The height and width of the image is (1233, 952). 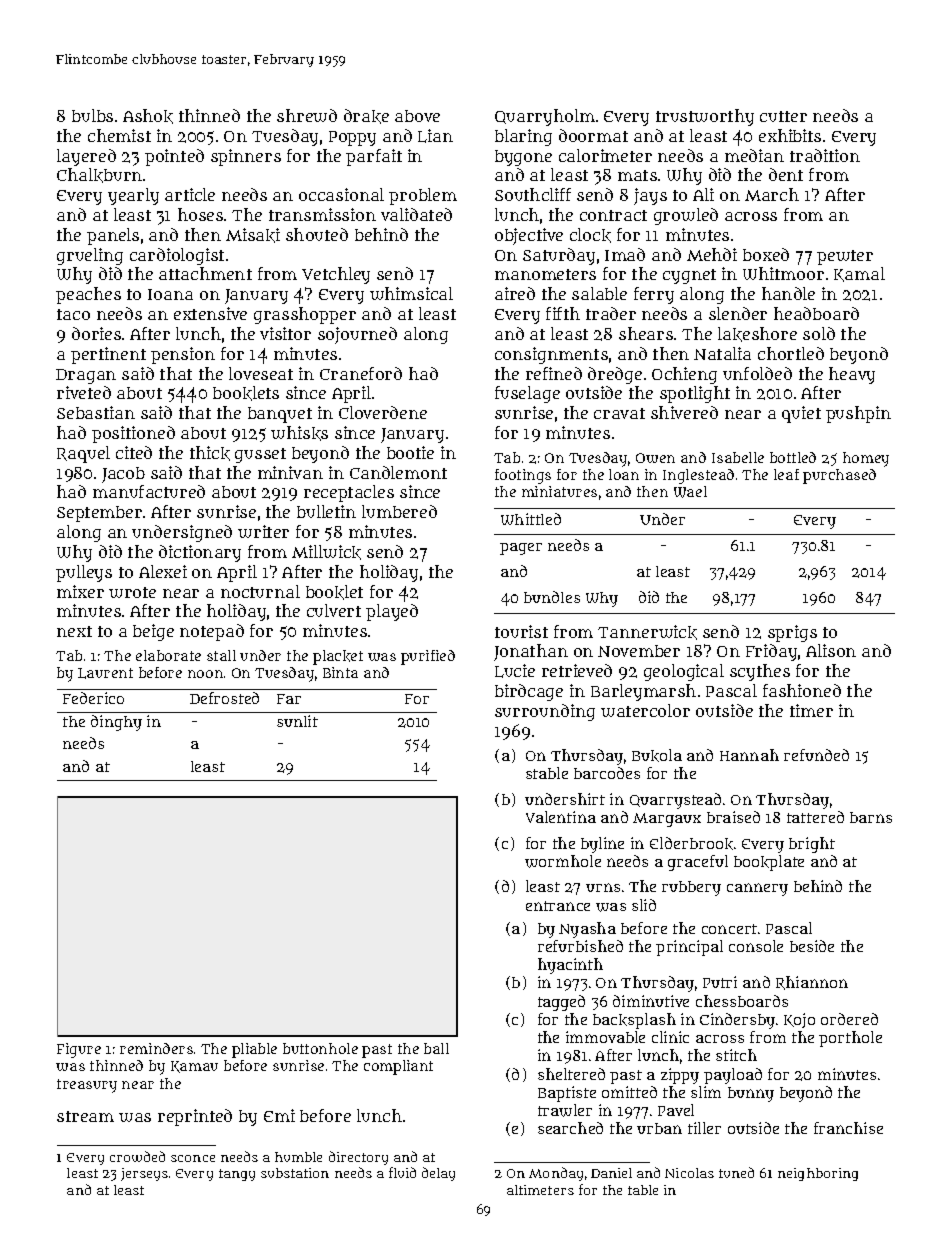 What do you see at coordinates (527, 394) in the image?
I see `fuselage` at bounding box center [527, 394].
